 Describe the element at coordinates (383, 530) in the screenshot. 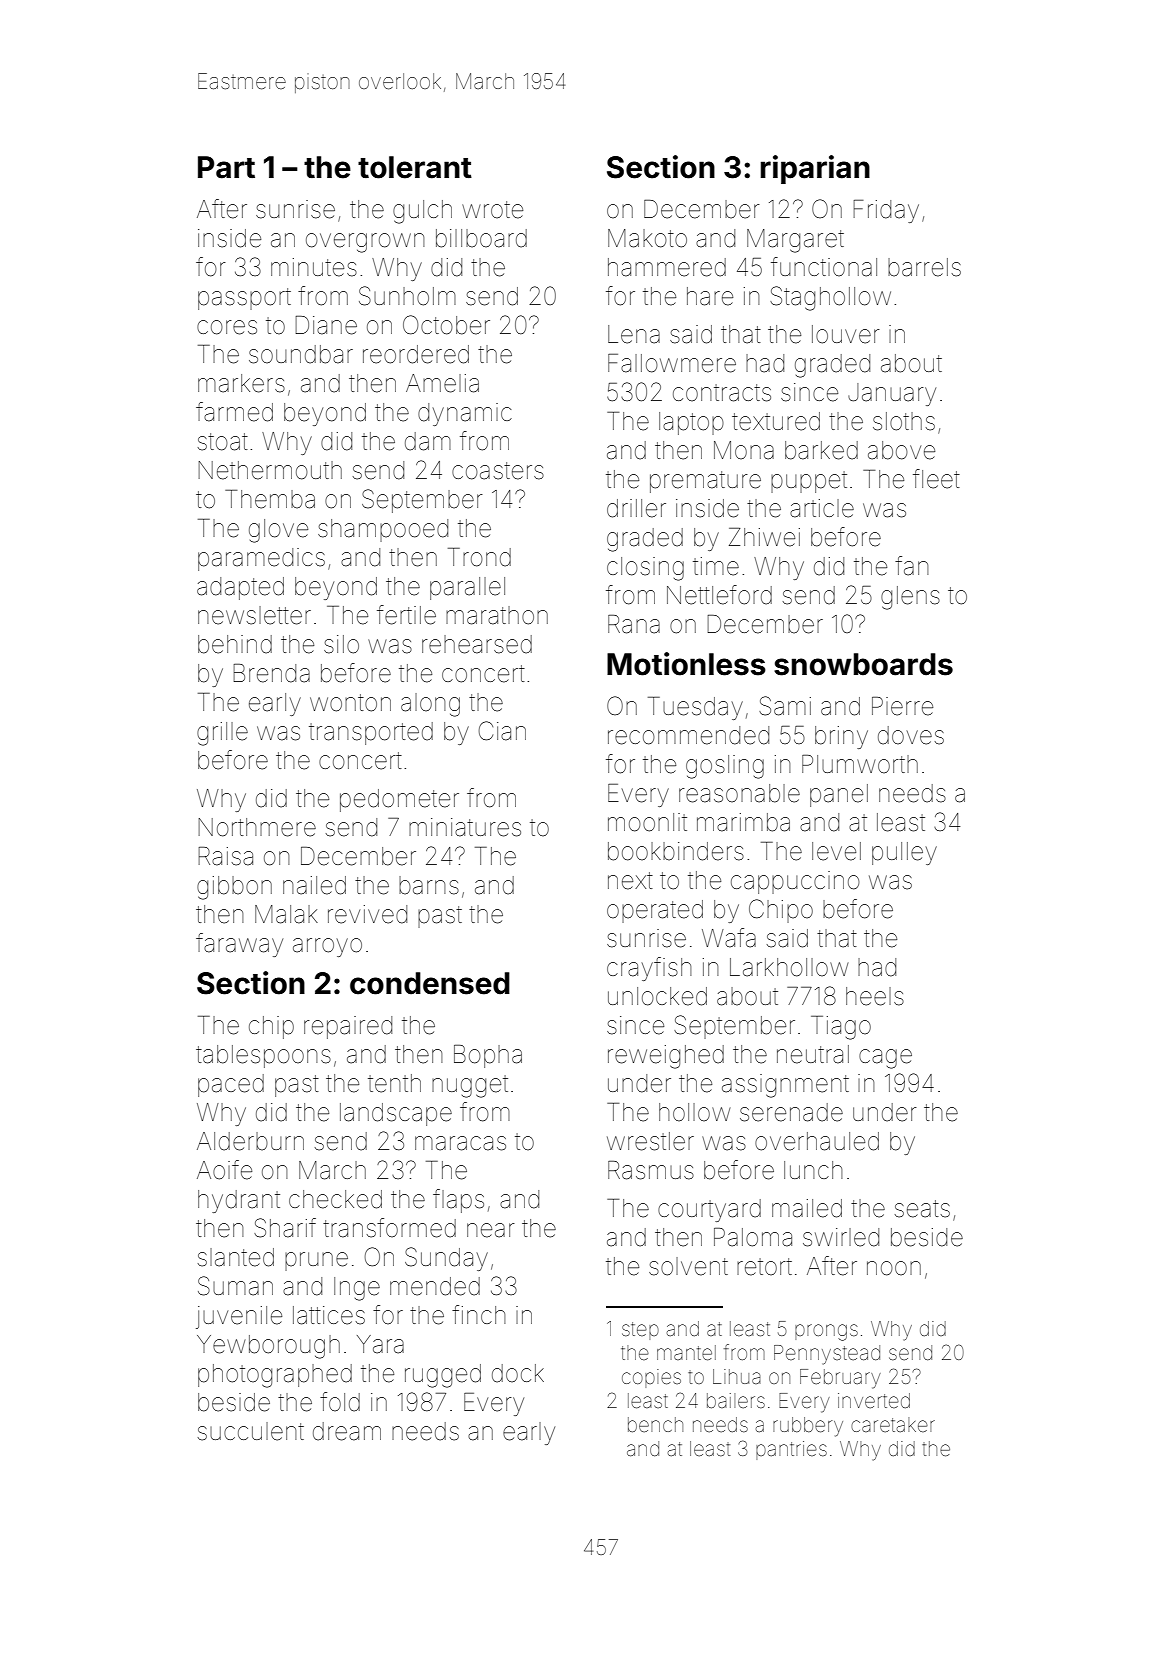

I see `shampooed` at that location.
